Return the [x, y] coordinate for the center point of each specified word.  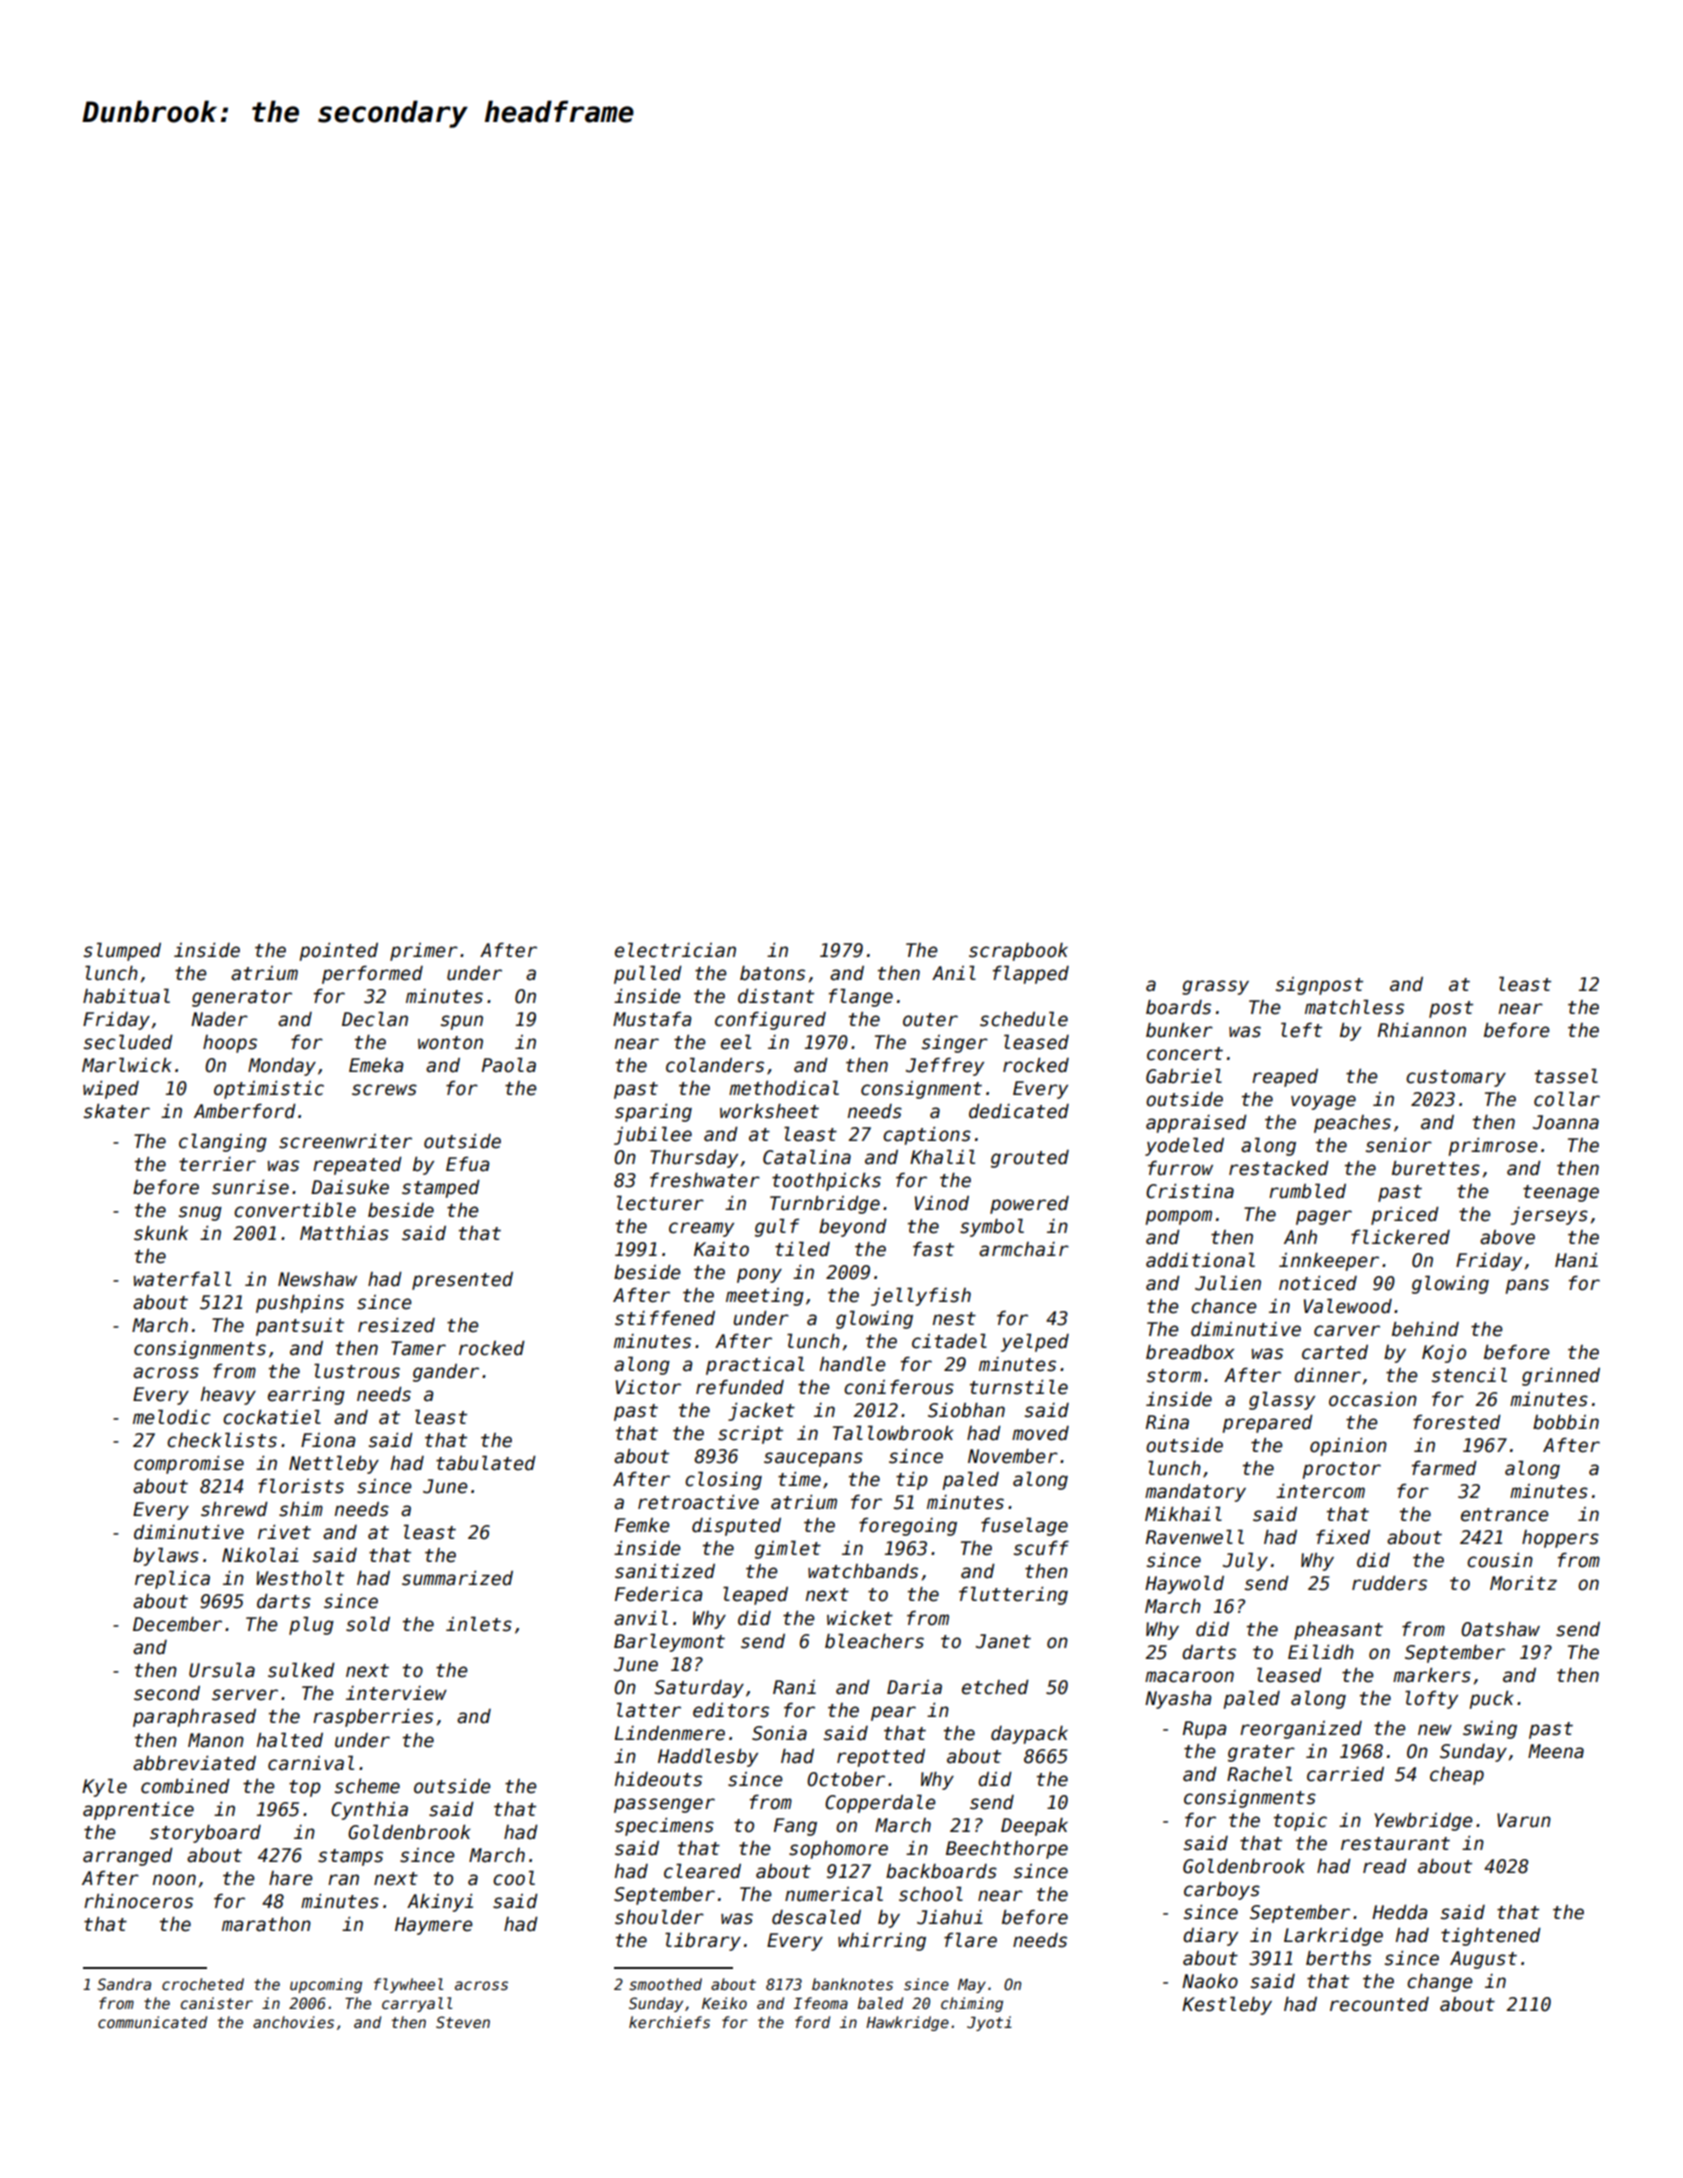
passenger [664, 1805]
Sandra [124, 1984]
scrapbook [1018, 952]
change [1440, 1983]
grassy [1215, 987]
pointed [338, 952]
